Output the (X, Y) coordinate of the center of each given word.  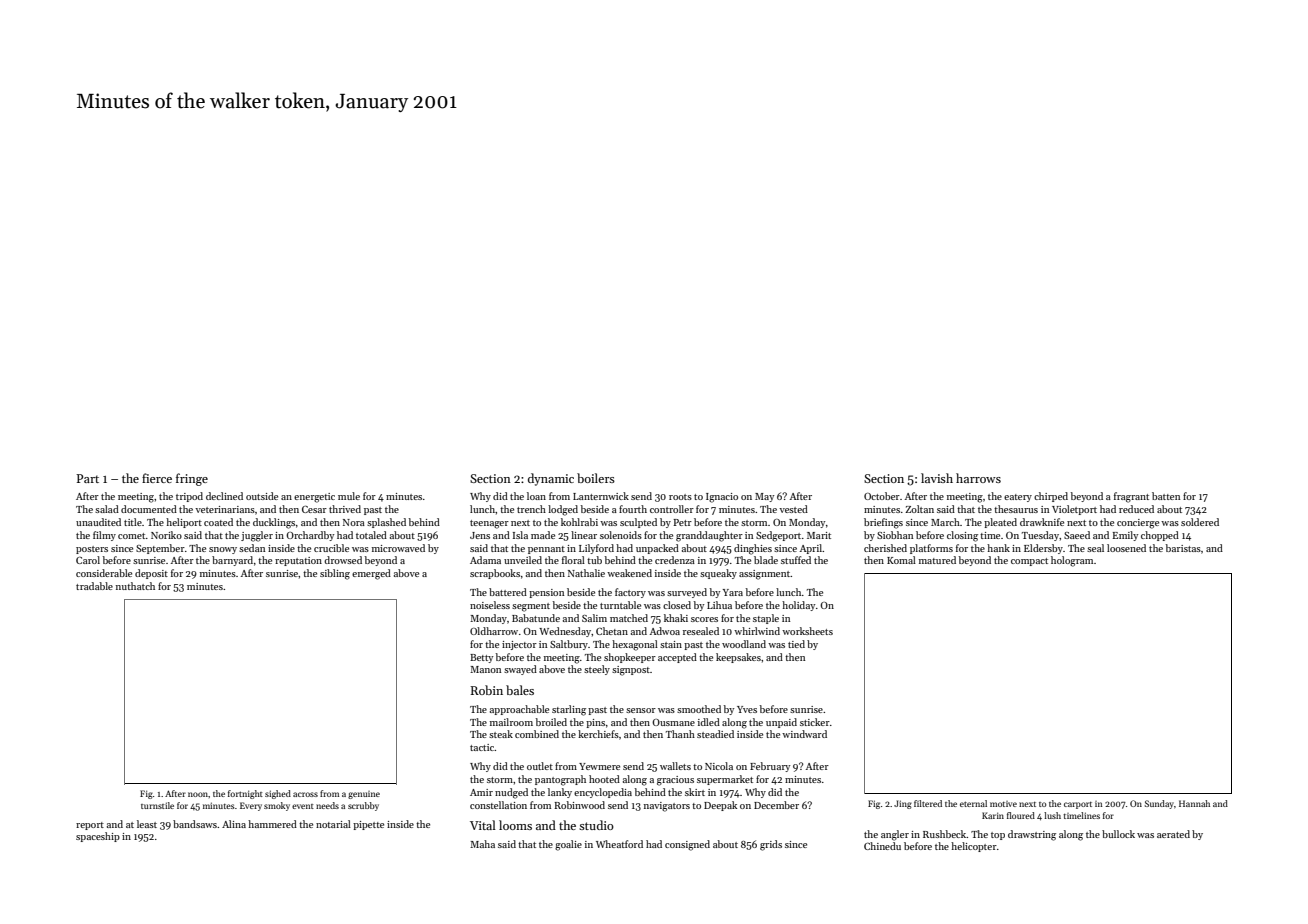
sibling (335, 574)
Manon (485, 669)
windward (804, 734)
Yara (733, 592)
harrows (978, 478)
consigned (687, 845)
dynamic (551, 479)
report (90, 826)
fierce (157, 478)
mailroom (511, 722)
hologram (1072, 561)
